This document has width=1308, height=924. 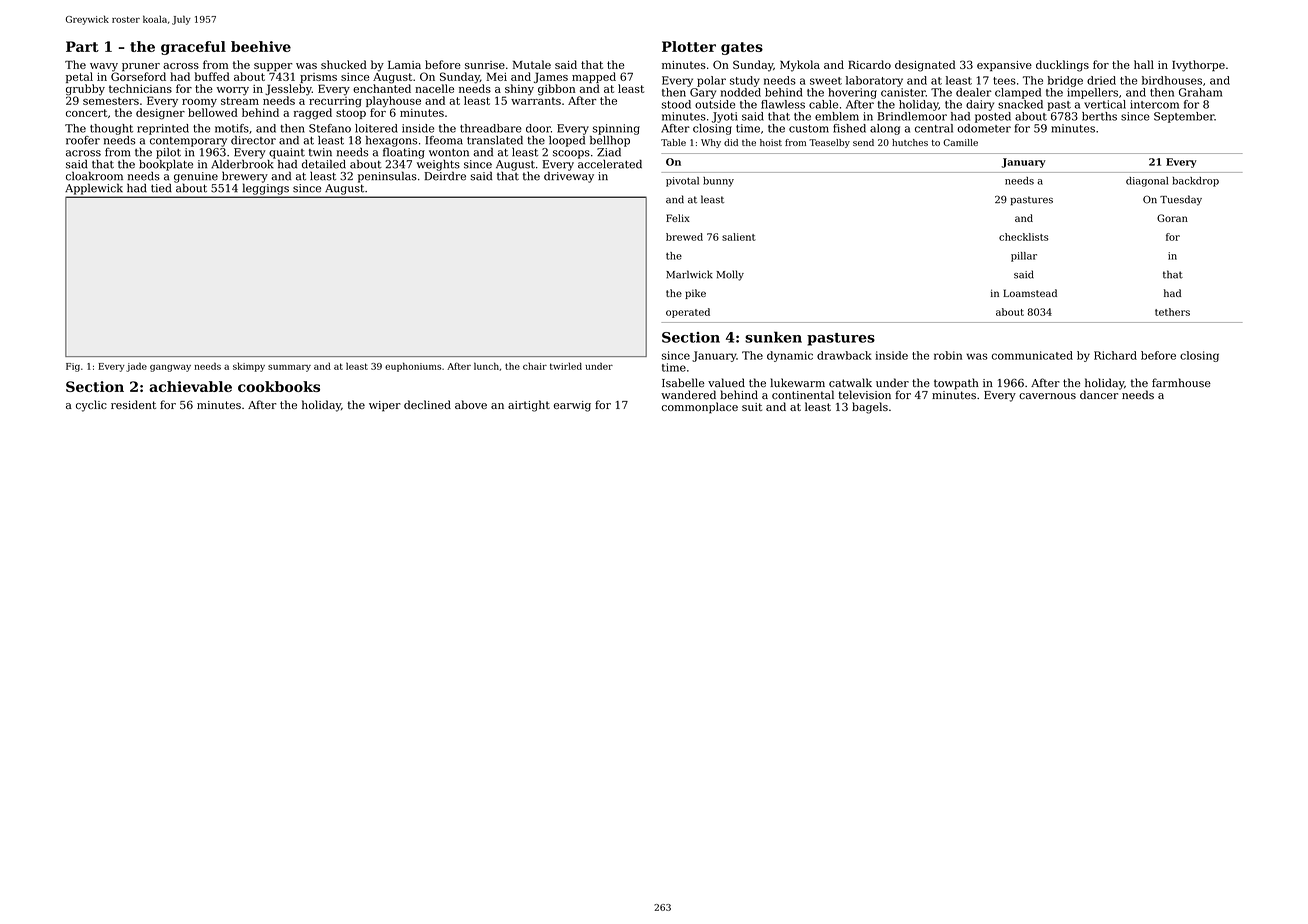 I want to click on Fig, so click(x=73, y=367).
